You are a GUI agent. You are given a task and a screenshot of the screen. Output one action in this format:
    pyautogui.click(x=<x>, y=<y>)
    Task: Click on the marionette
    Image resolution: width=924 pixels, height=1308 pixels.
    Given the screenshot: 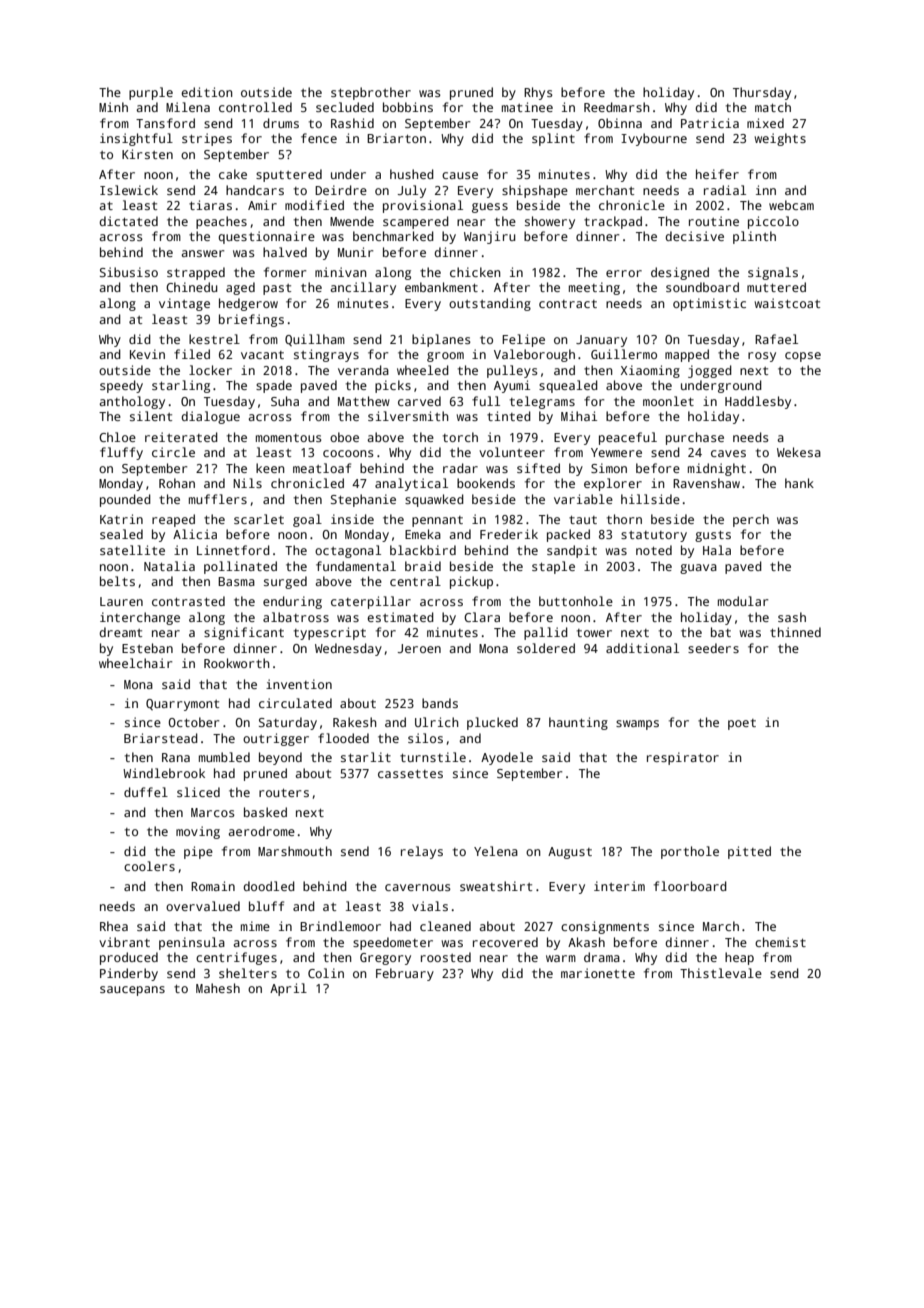 What is the action you would take?
    pyautogui.click(x=598, y=973)
